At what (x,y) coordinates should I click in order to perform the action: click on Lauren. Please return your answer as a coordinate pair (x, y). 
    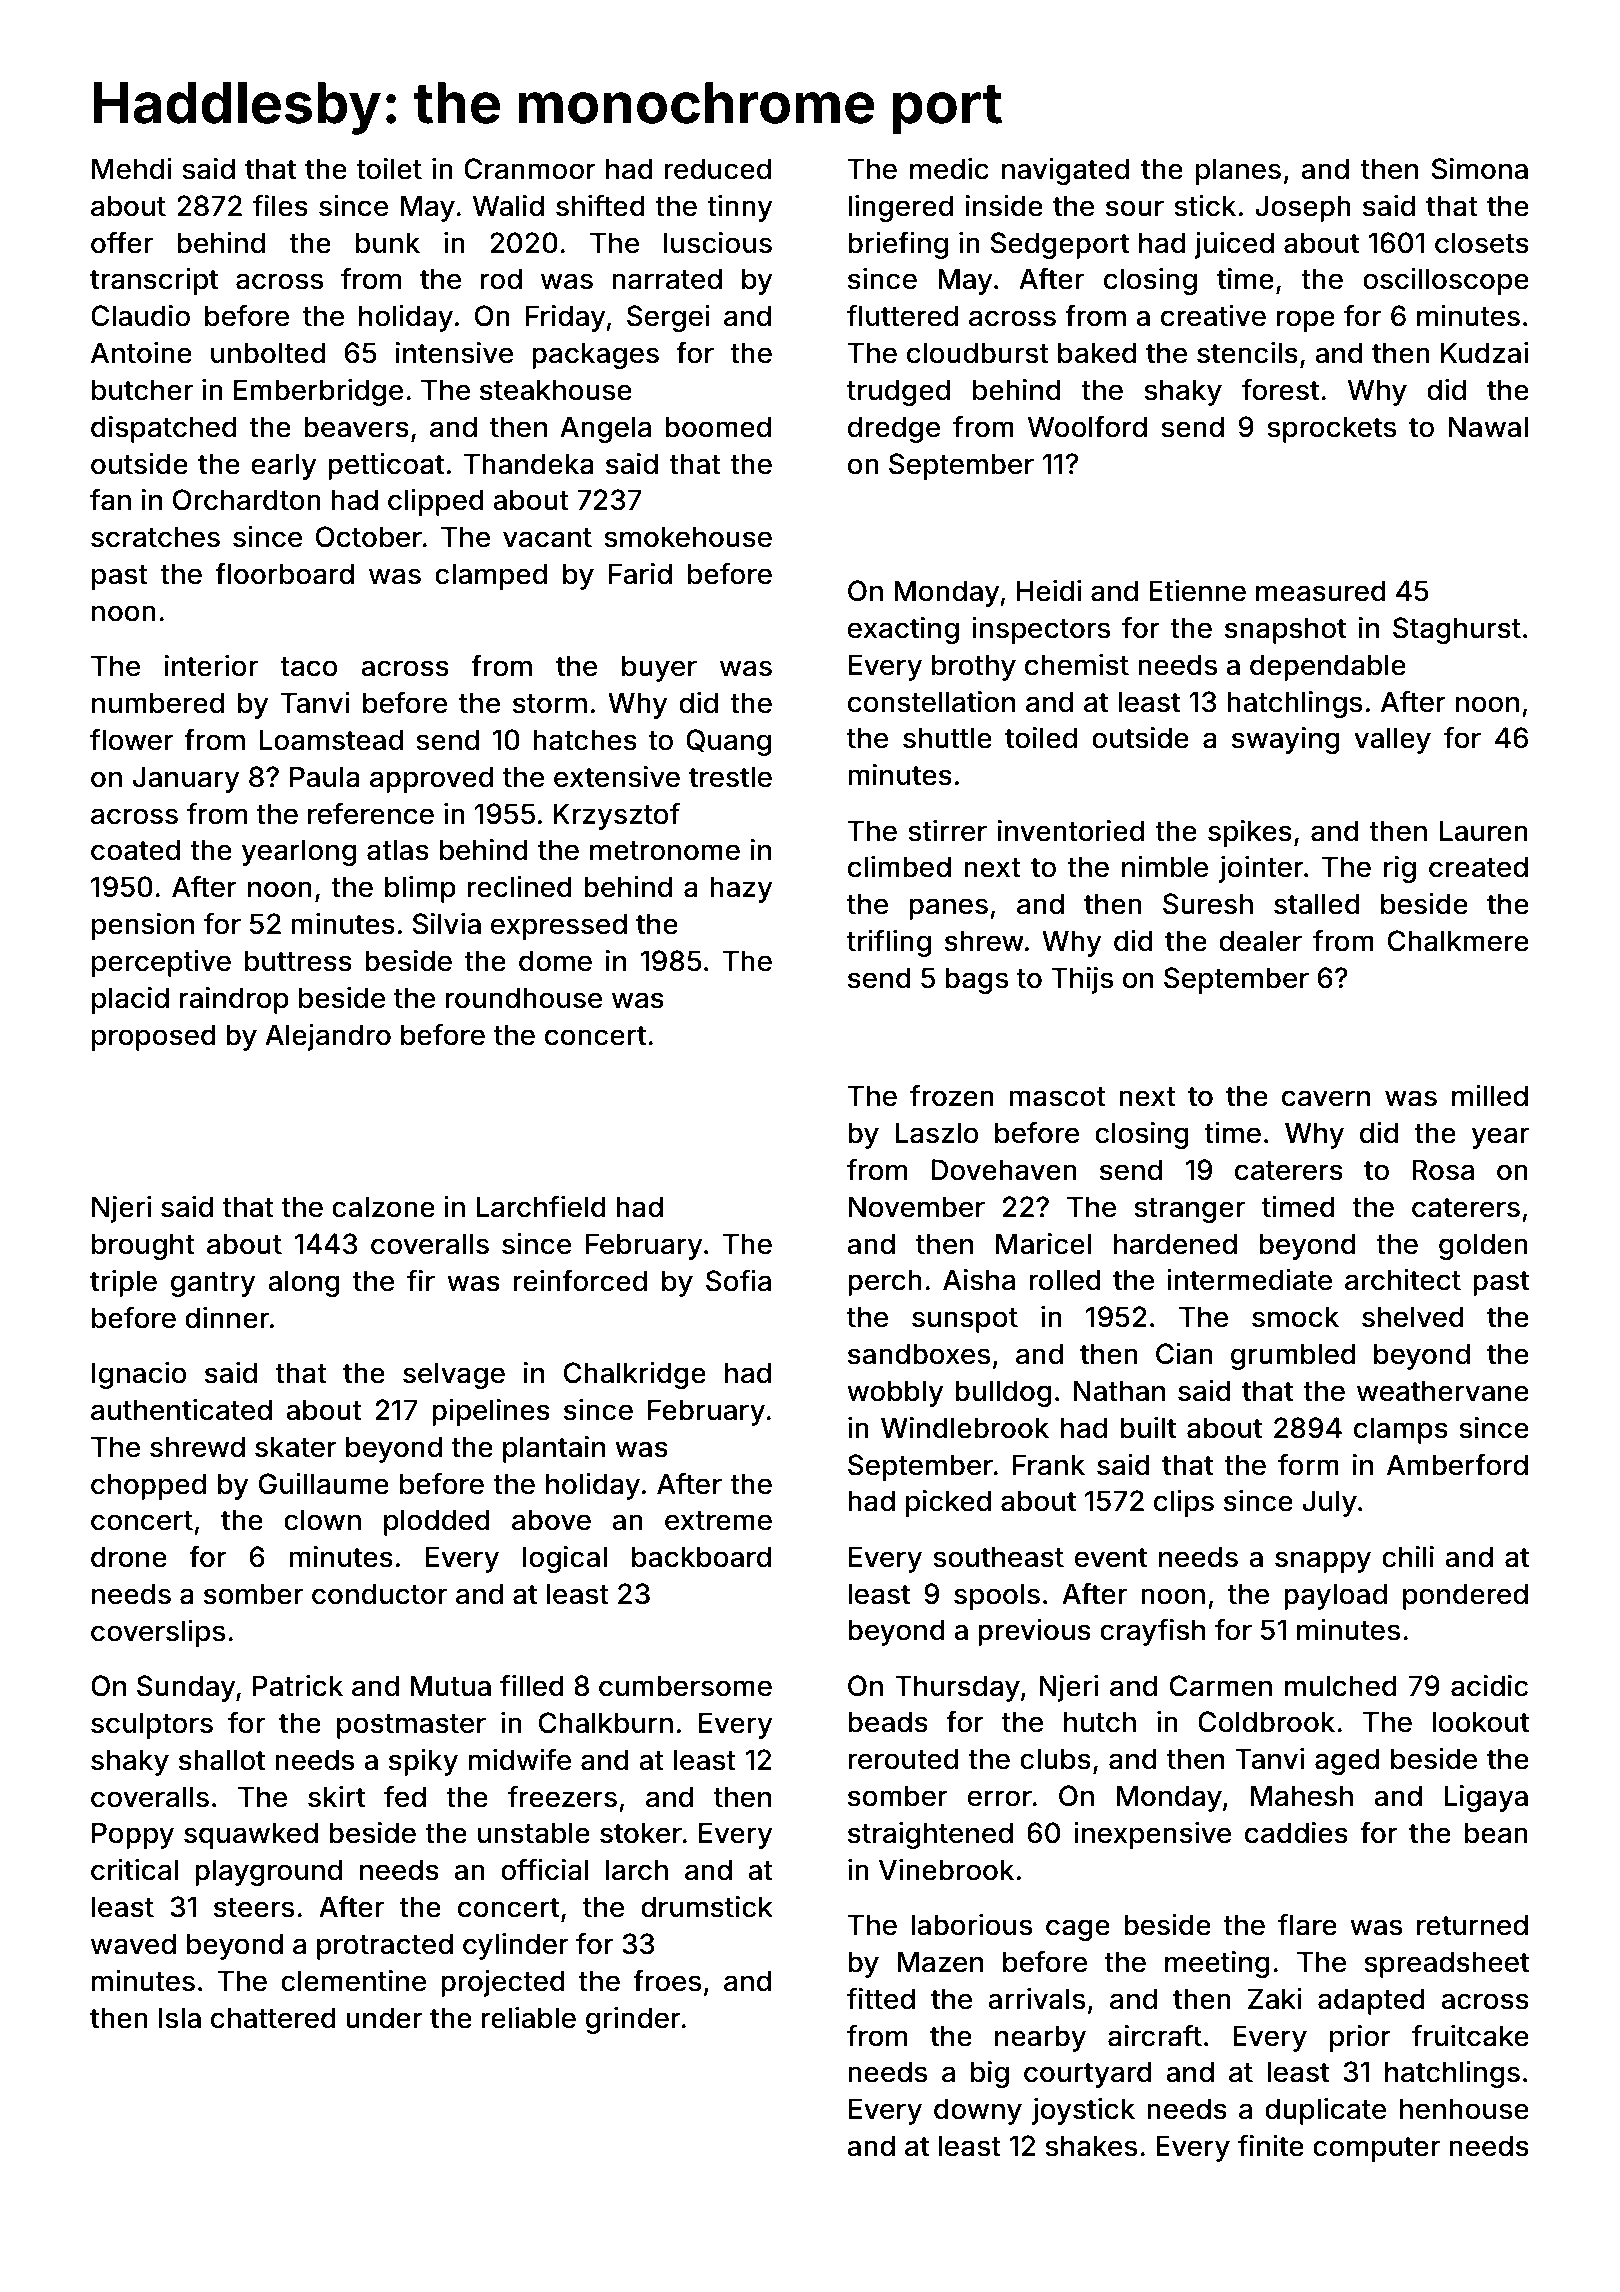
    Looking at the image, I should click on (1484, 831).
